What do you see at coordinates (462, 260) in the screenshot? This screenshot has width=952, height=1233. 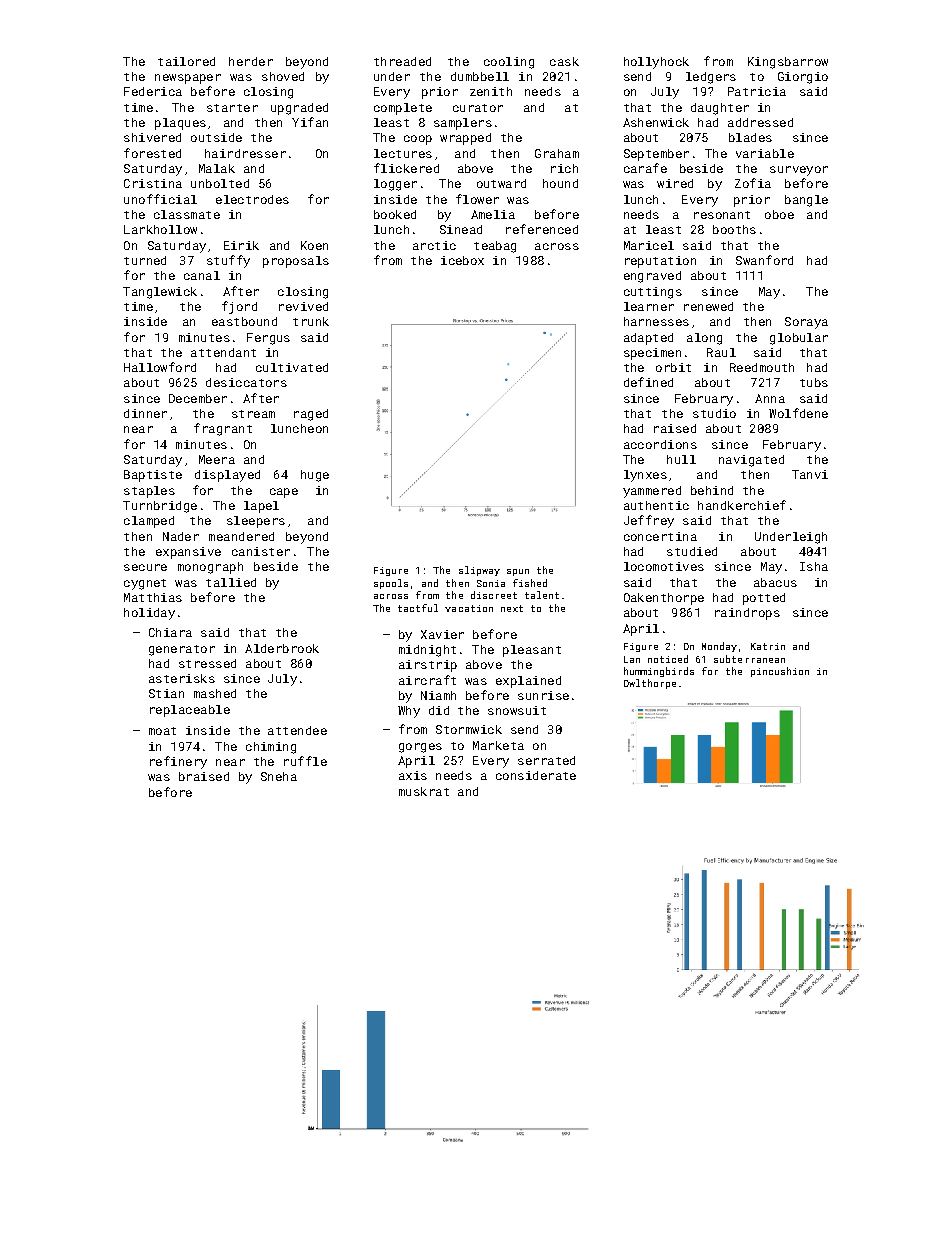 I see `icebox` at bounding box center [462, 260].
